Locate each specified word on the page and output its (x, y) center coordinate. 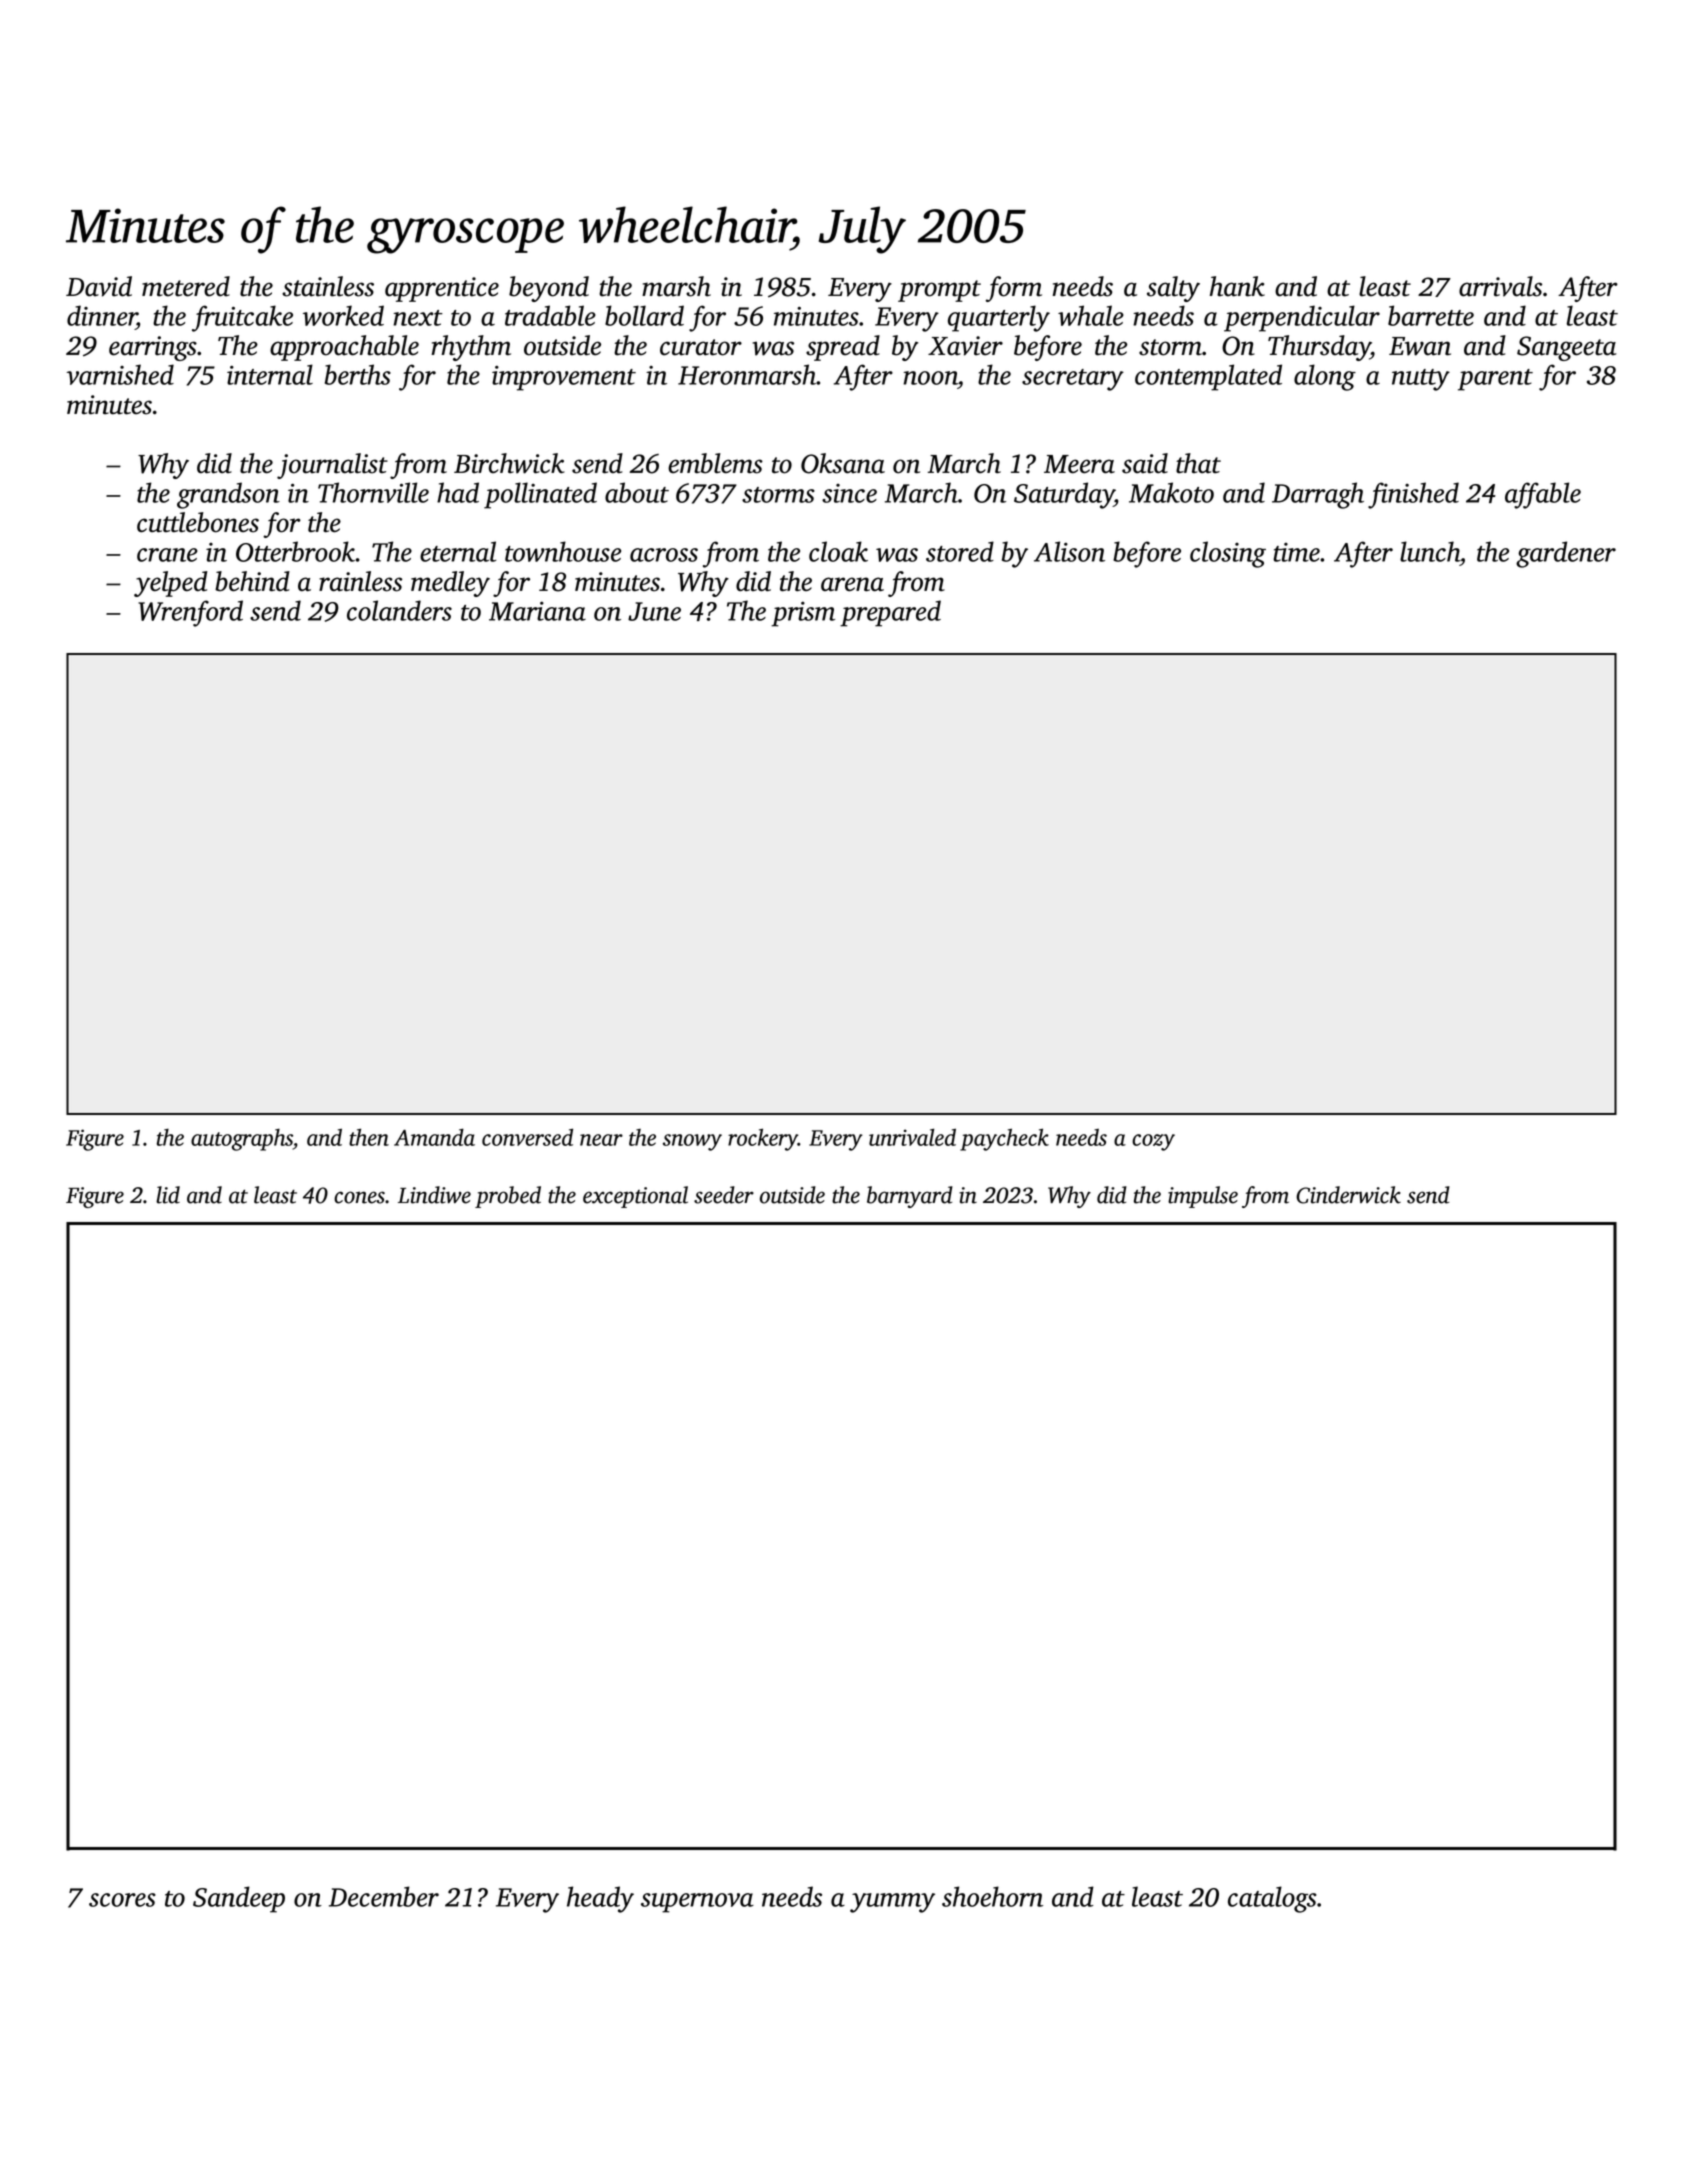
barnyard (910, 1197)
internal (270, 374)
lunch (1430, 551)
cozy (1153, 1142)
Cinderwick (1348, 1195)
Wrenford (190, 613)
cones (359, 1197)
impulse (1203, 1197)
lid (168, 1195)
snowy (692, 1142)
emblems (715, 463)
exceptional (635, 1197)
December (384, 1896)
